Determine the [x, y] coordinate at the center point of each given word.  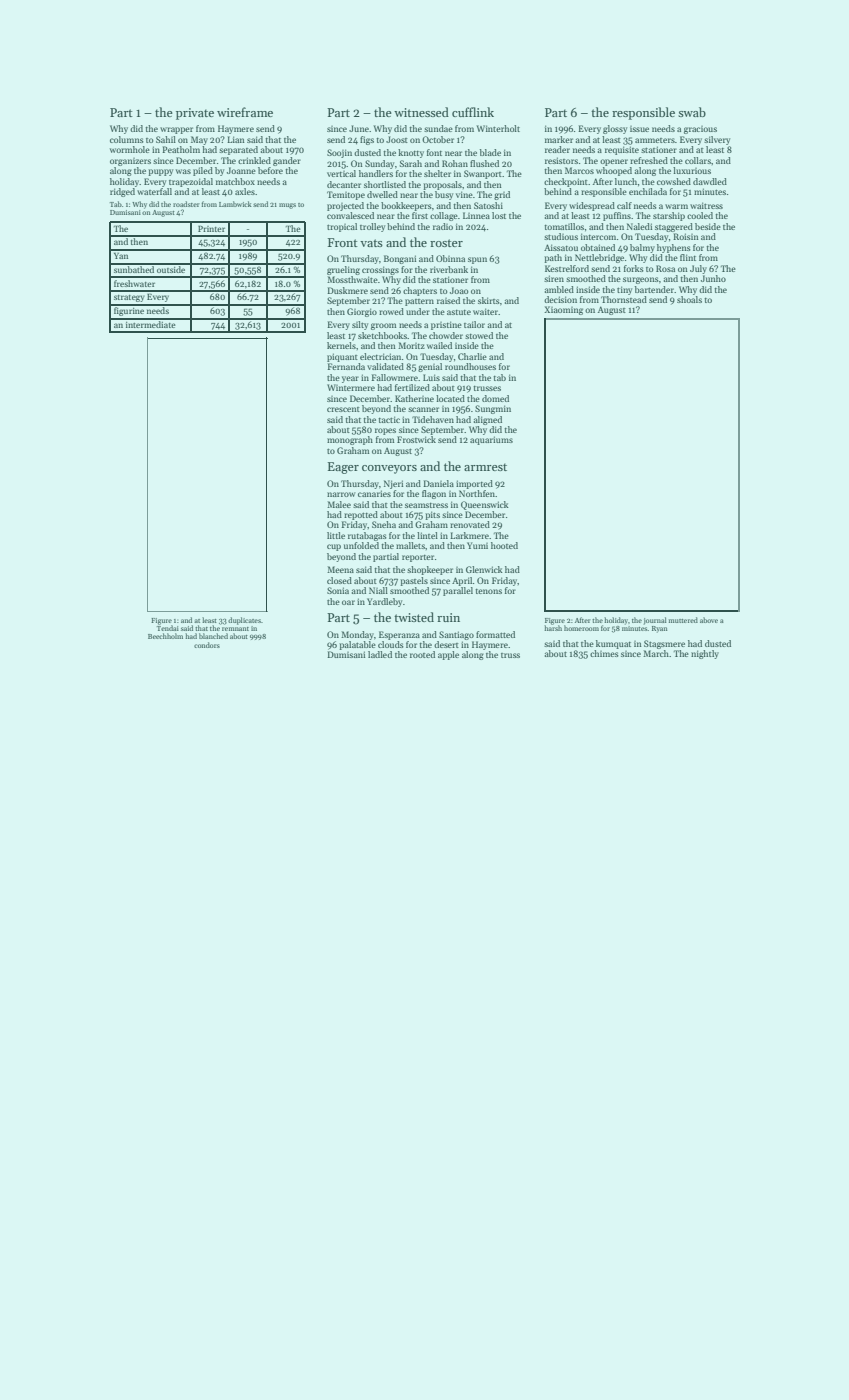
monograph [350, 440]
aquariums [491, 440]
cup [334, 547]
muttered [683, 620]
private [195, 114]
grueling [343, 270]
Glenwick [484, 569]
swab [692, 112]
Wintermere [351, 387]
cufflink [473, 112]
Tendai [168, 628]
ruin [448, 617]
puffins [617, 216]
